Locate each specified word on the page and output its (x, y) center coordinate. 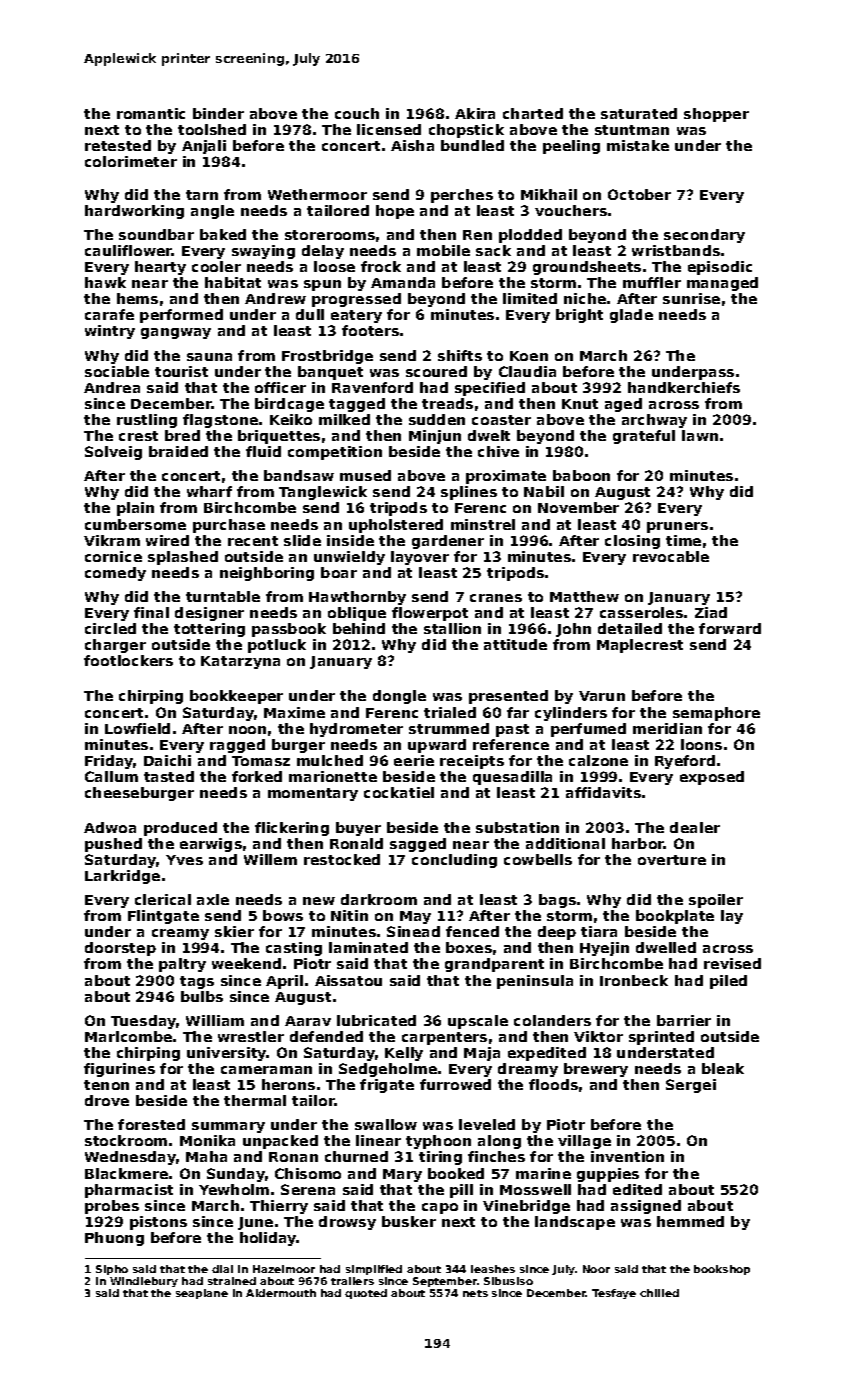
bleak (723, 1068)
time (683, 540)
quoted (366, 1294)
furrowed (455, 1084)
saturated (639, 113)
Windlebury (144, 1282)
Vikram (112, 540)
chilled (659, 1293)
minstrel (483, 524)
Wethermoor (317, 194)
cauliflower (129, 250)
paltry (182, 965)
